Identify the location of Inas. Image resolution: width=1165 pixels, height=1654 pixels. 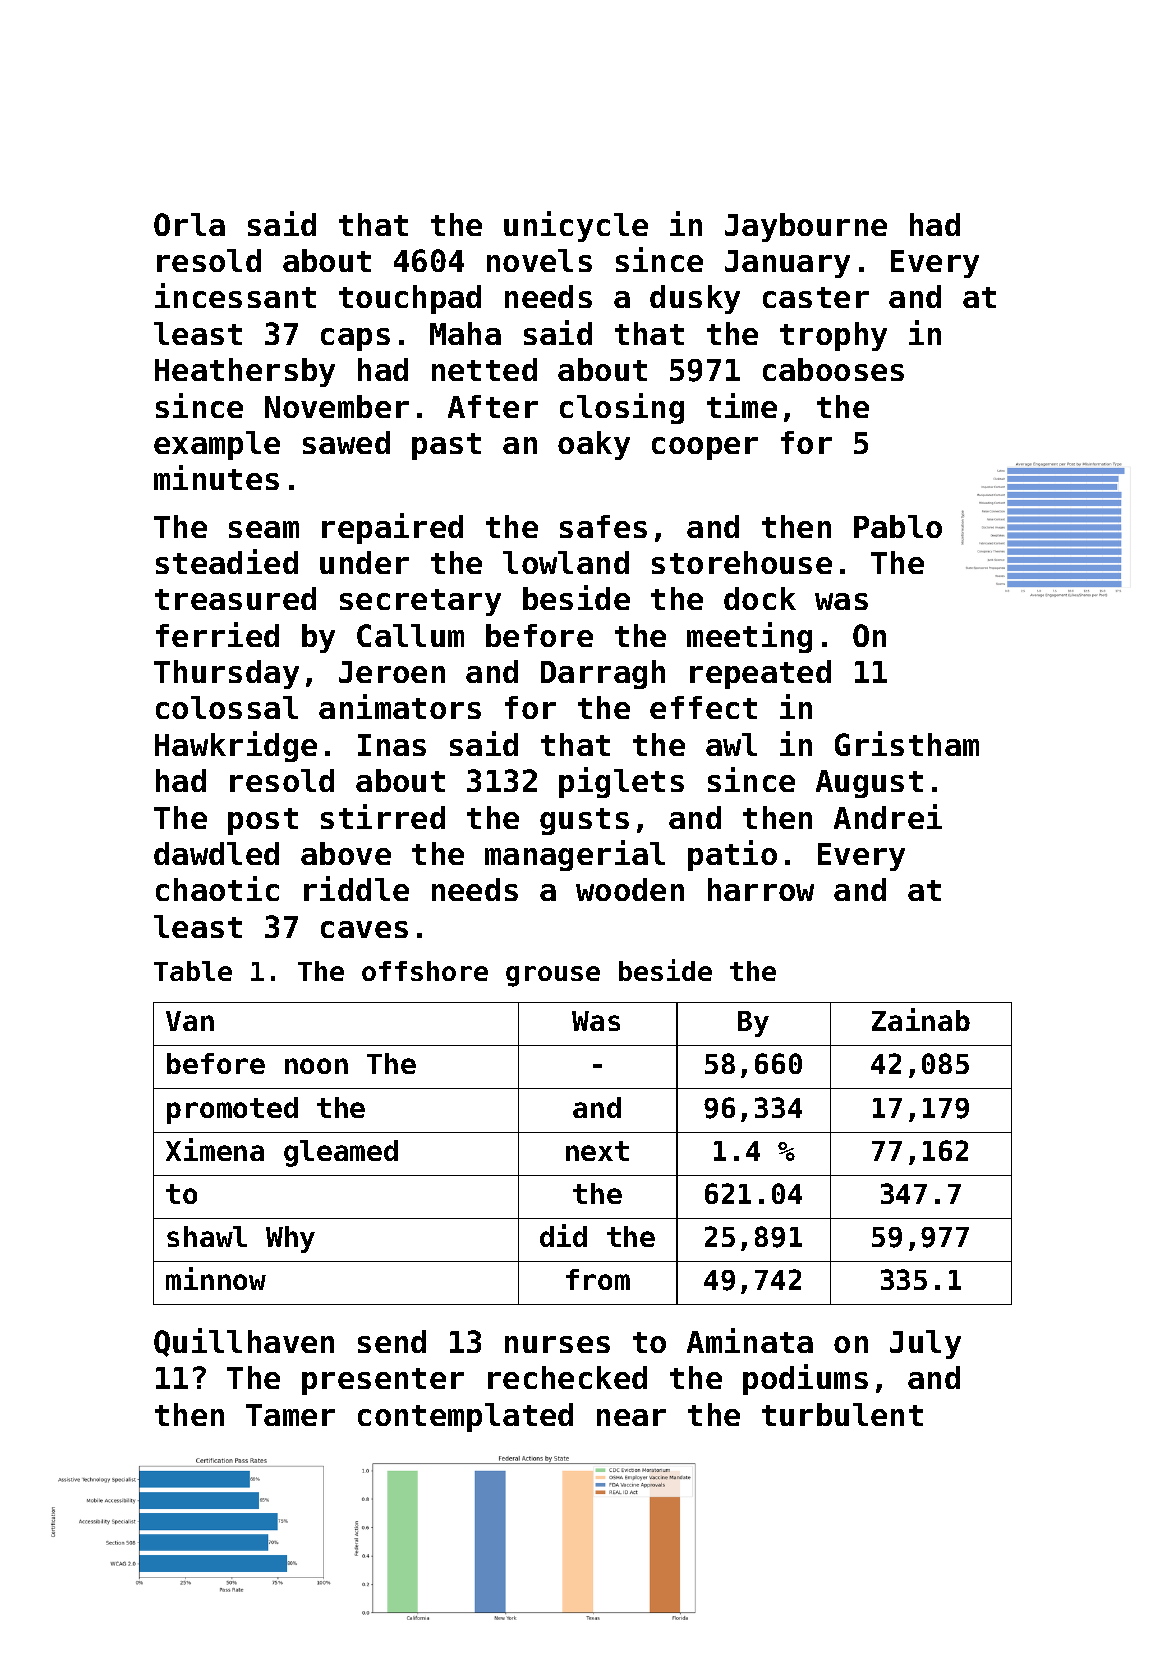
(392, 745).
